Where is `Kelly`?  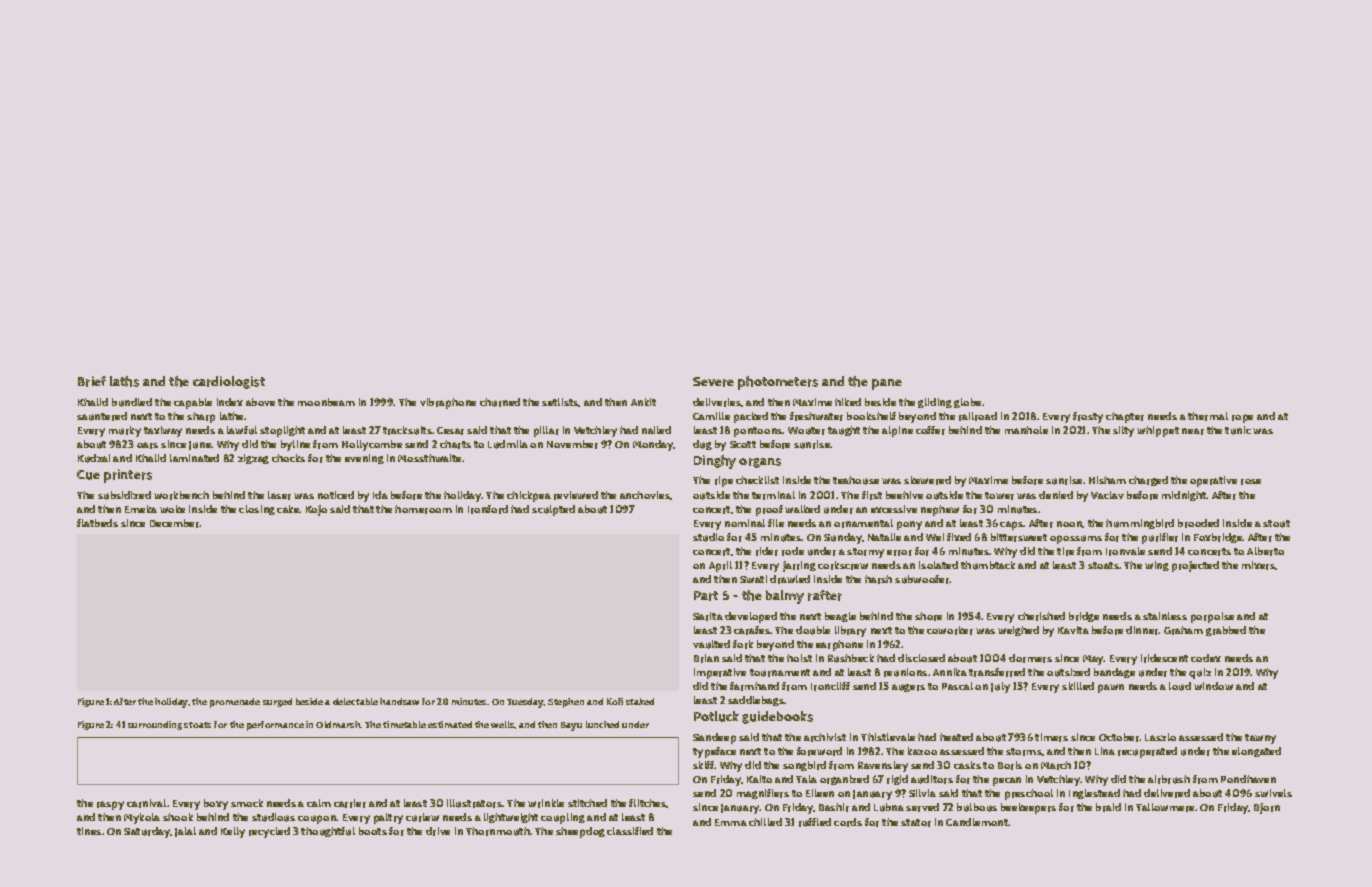
Kelly is located at coordinates (233, 832).
